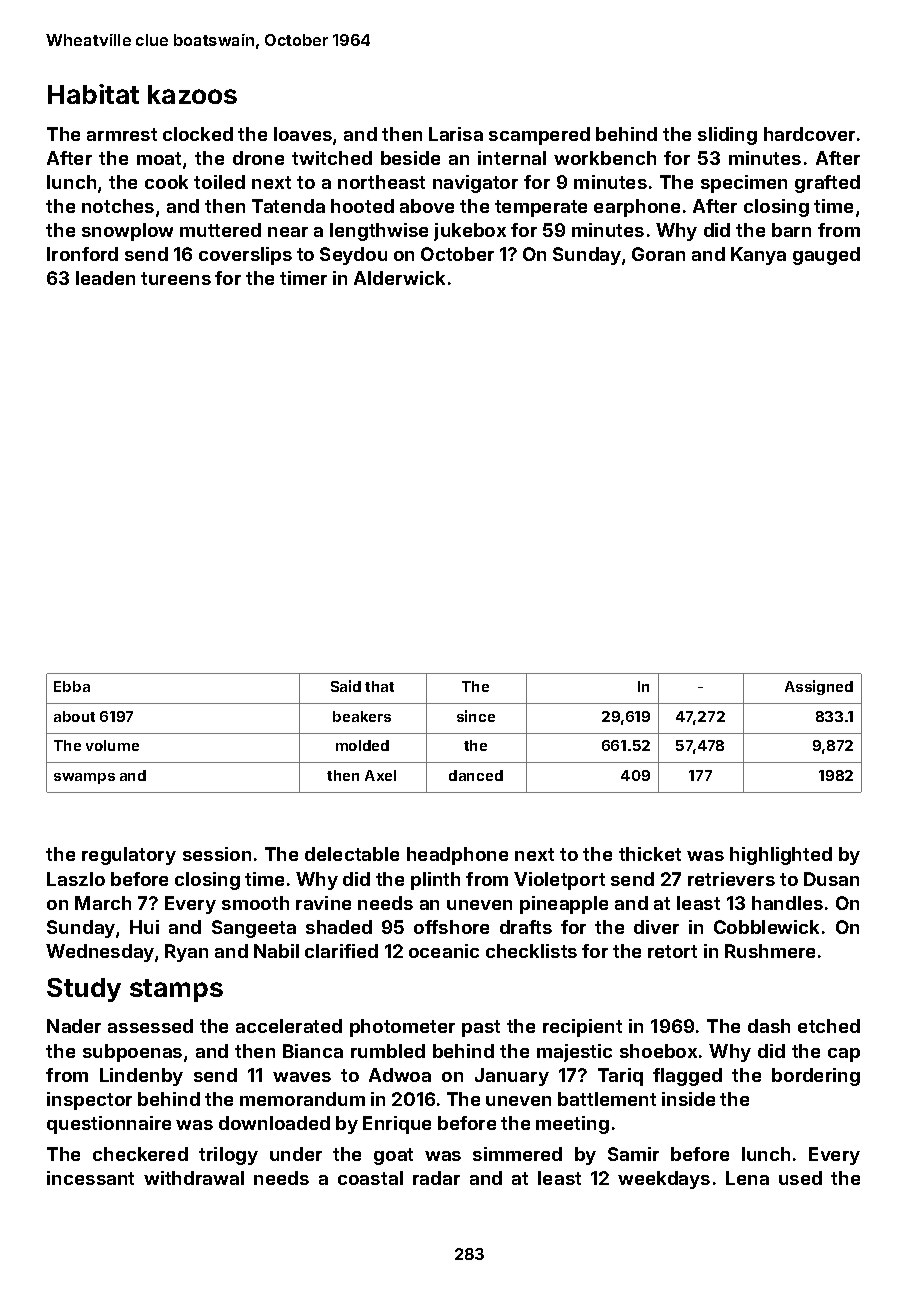 The width and height of the screenshot is (908, 1316). Describe the element at coordinates (769, 1026) in the screenshot. I see `dash` at that location.
